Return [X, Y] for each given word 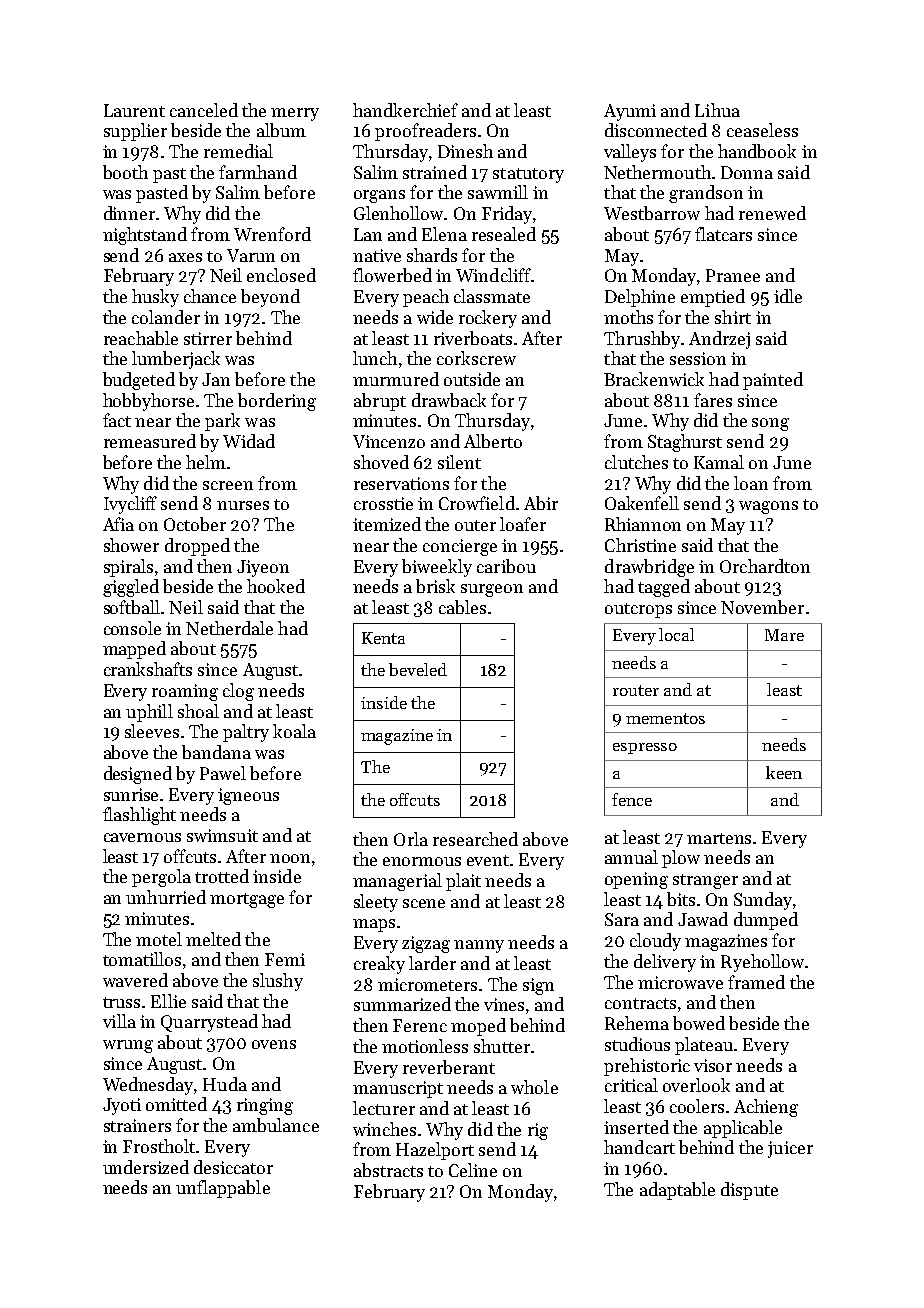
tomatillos [142, 959]
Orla [411, 839]
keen [784, 772]
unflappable [223, 1189]
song [770, 424]
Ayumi [630, 112]
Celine [473, 1170]
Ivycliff [130, 505]
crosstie [383, 503]
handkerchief [405, 110]
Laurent [134, 110]
